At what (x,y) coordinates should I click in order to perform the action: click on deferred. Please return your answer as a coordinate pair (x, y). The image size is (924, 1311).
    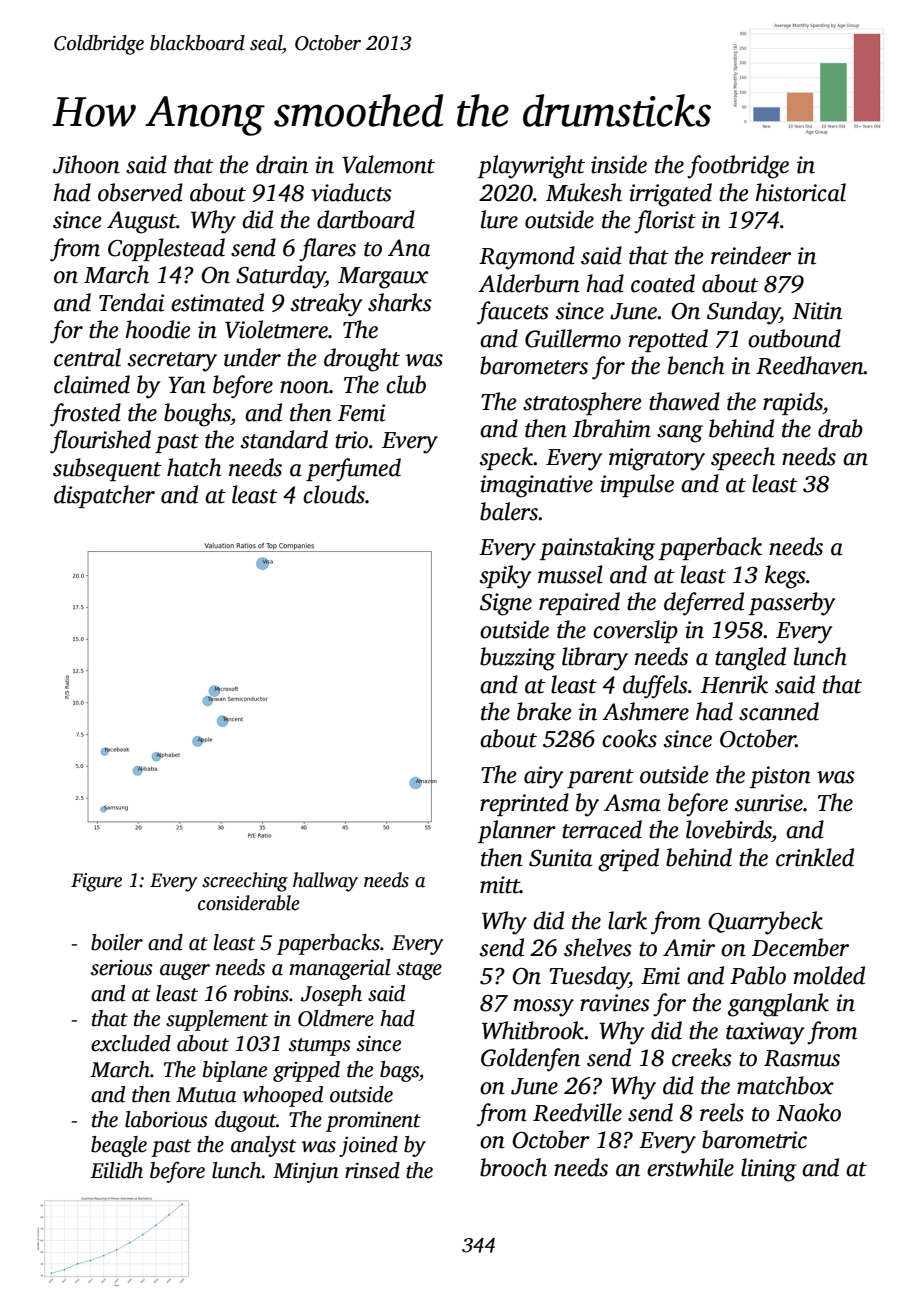
    Looking at the image, I should click on (704, 604).
